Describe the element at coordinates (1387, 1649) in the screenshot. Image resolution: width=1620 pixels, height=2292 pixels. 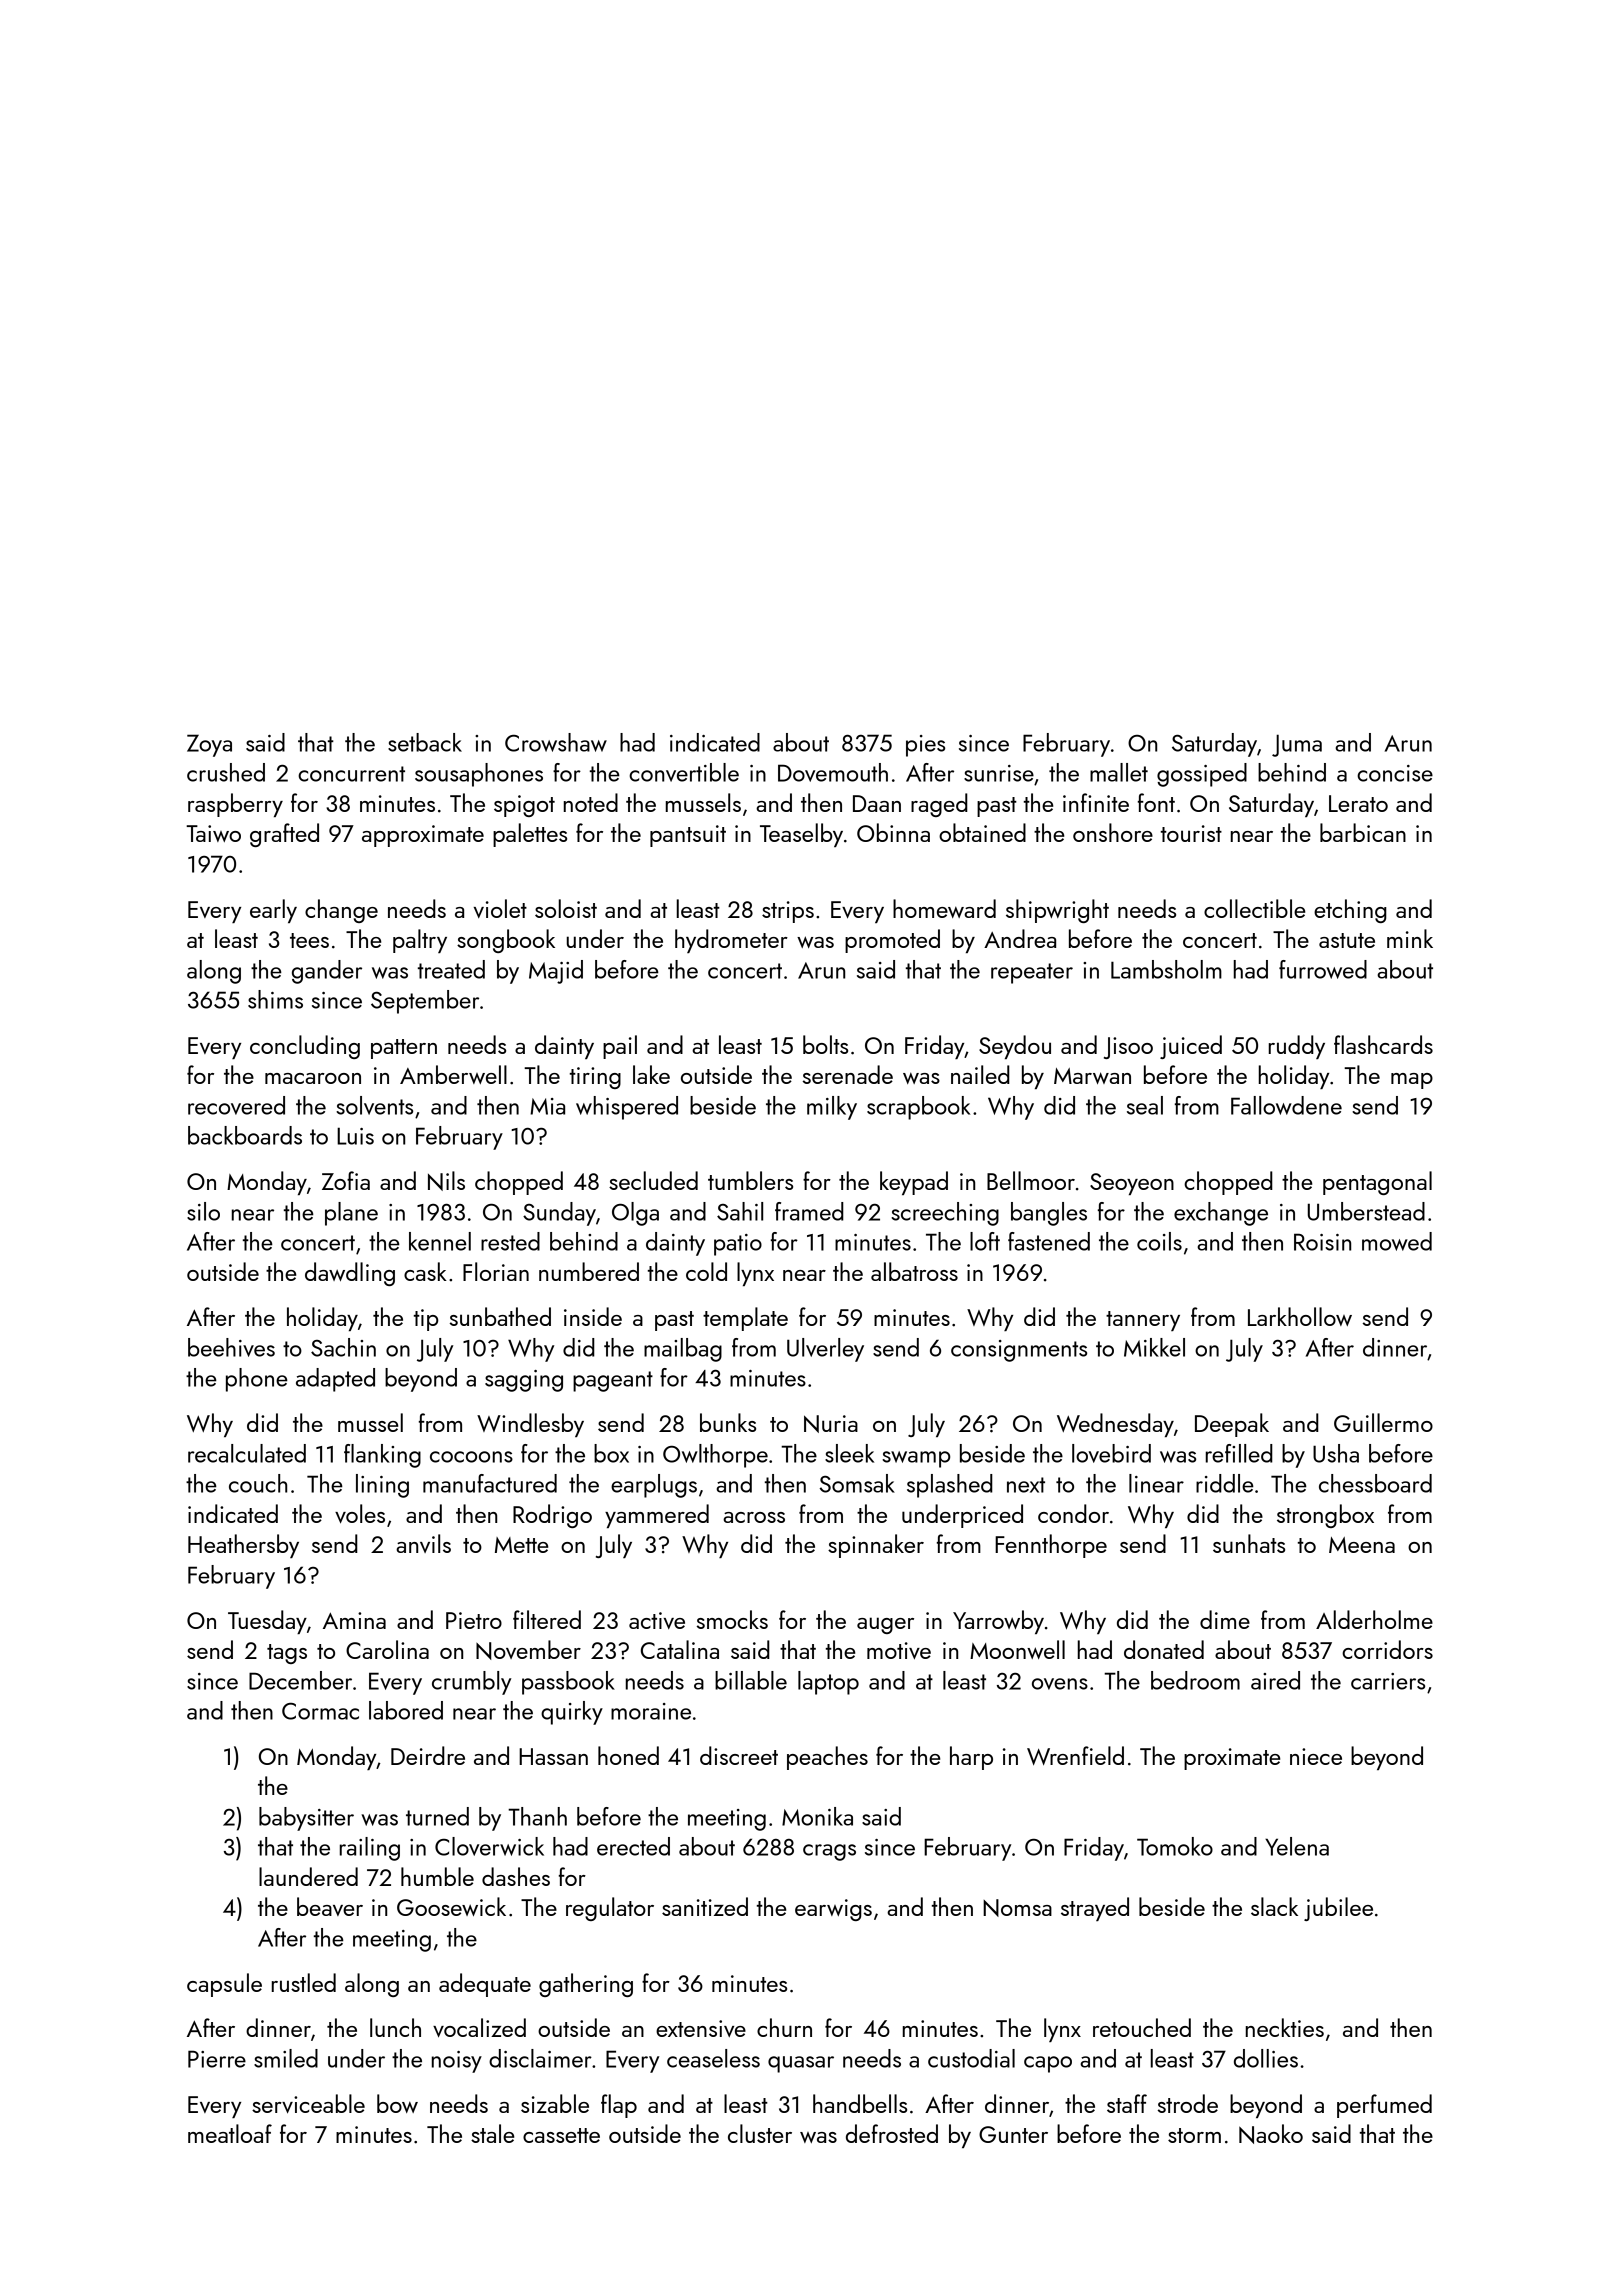
I see `corridors` at that location.
